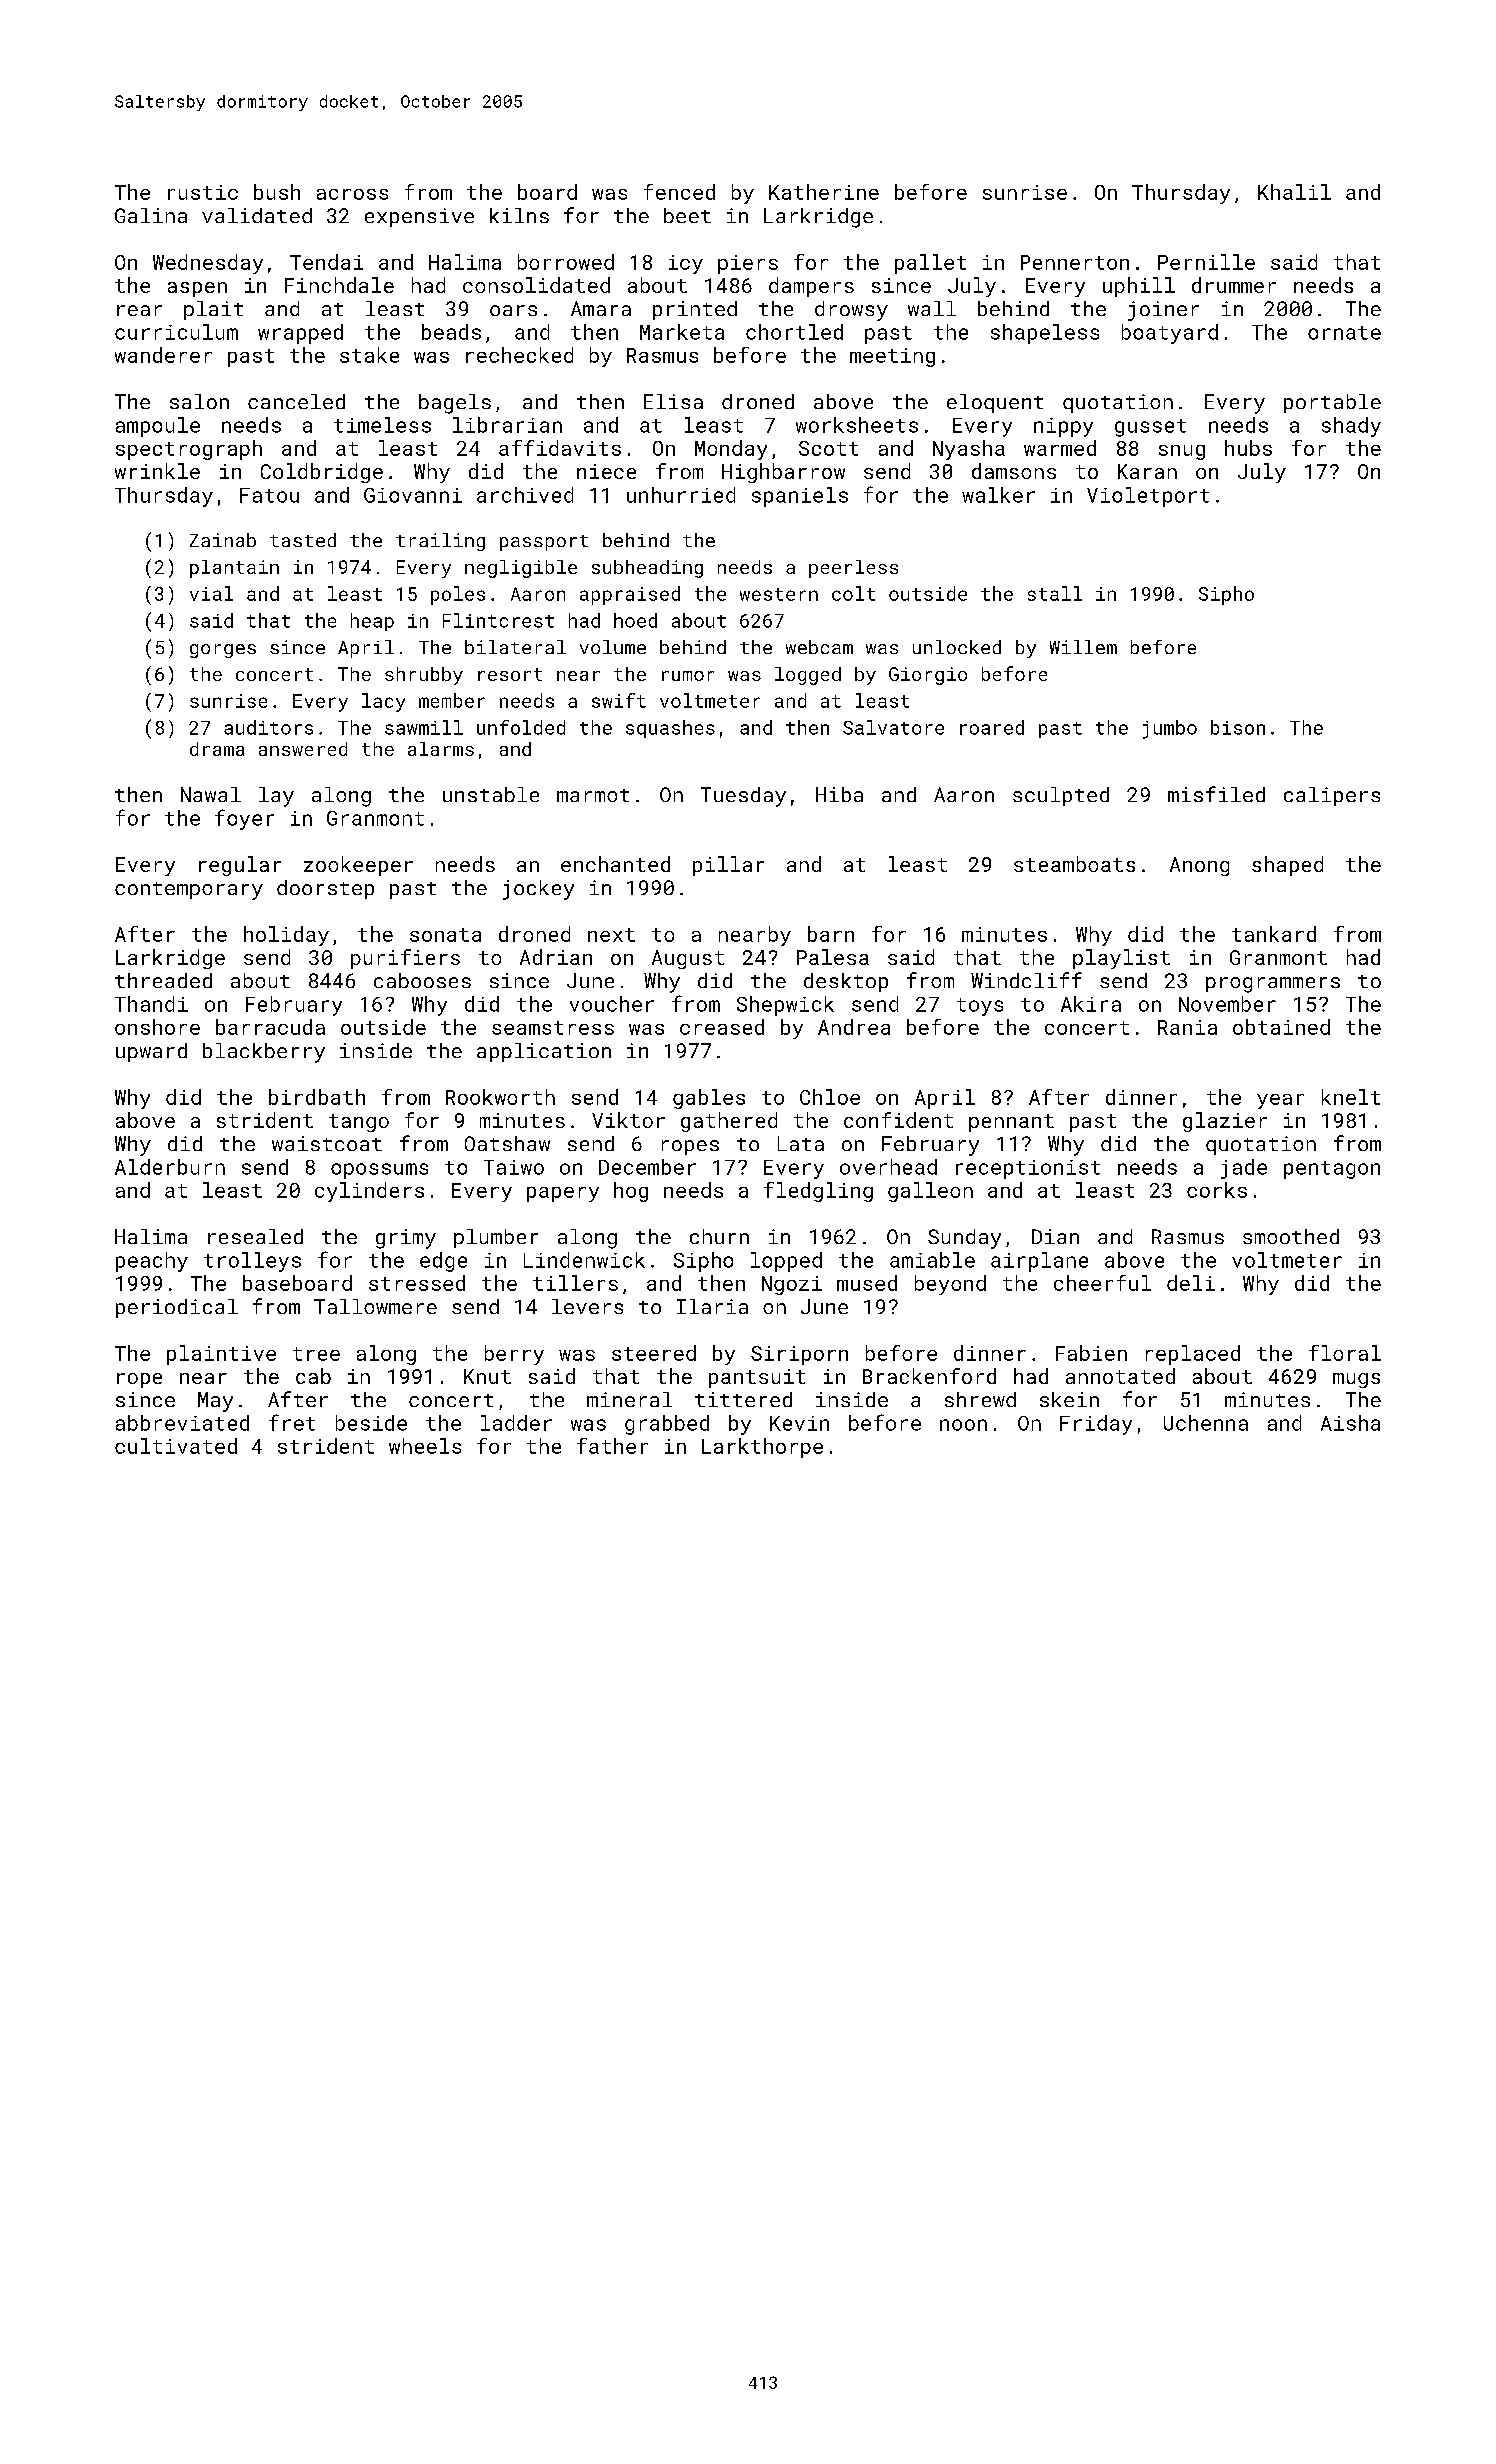 This page has height=2464, width=1496. What do you see at coordinates (1120, 1376) in the page?
I see `annotated` at bounding box center [1120, 1376].
